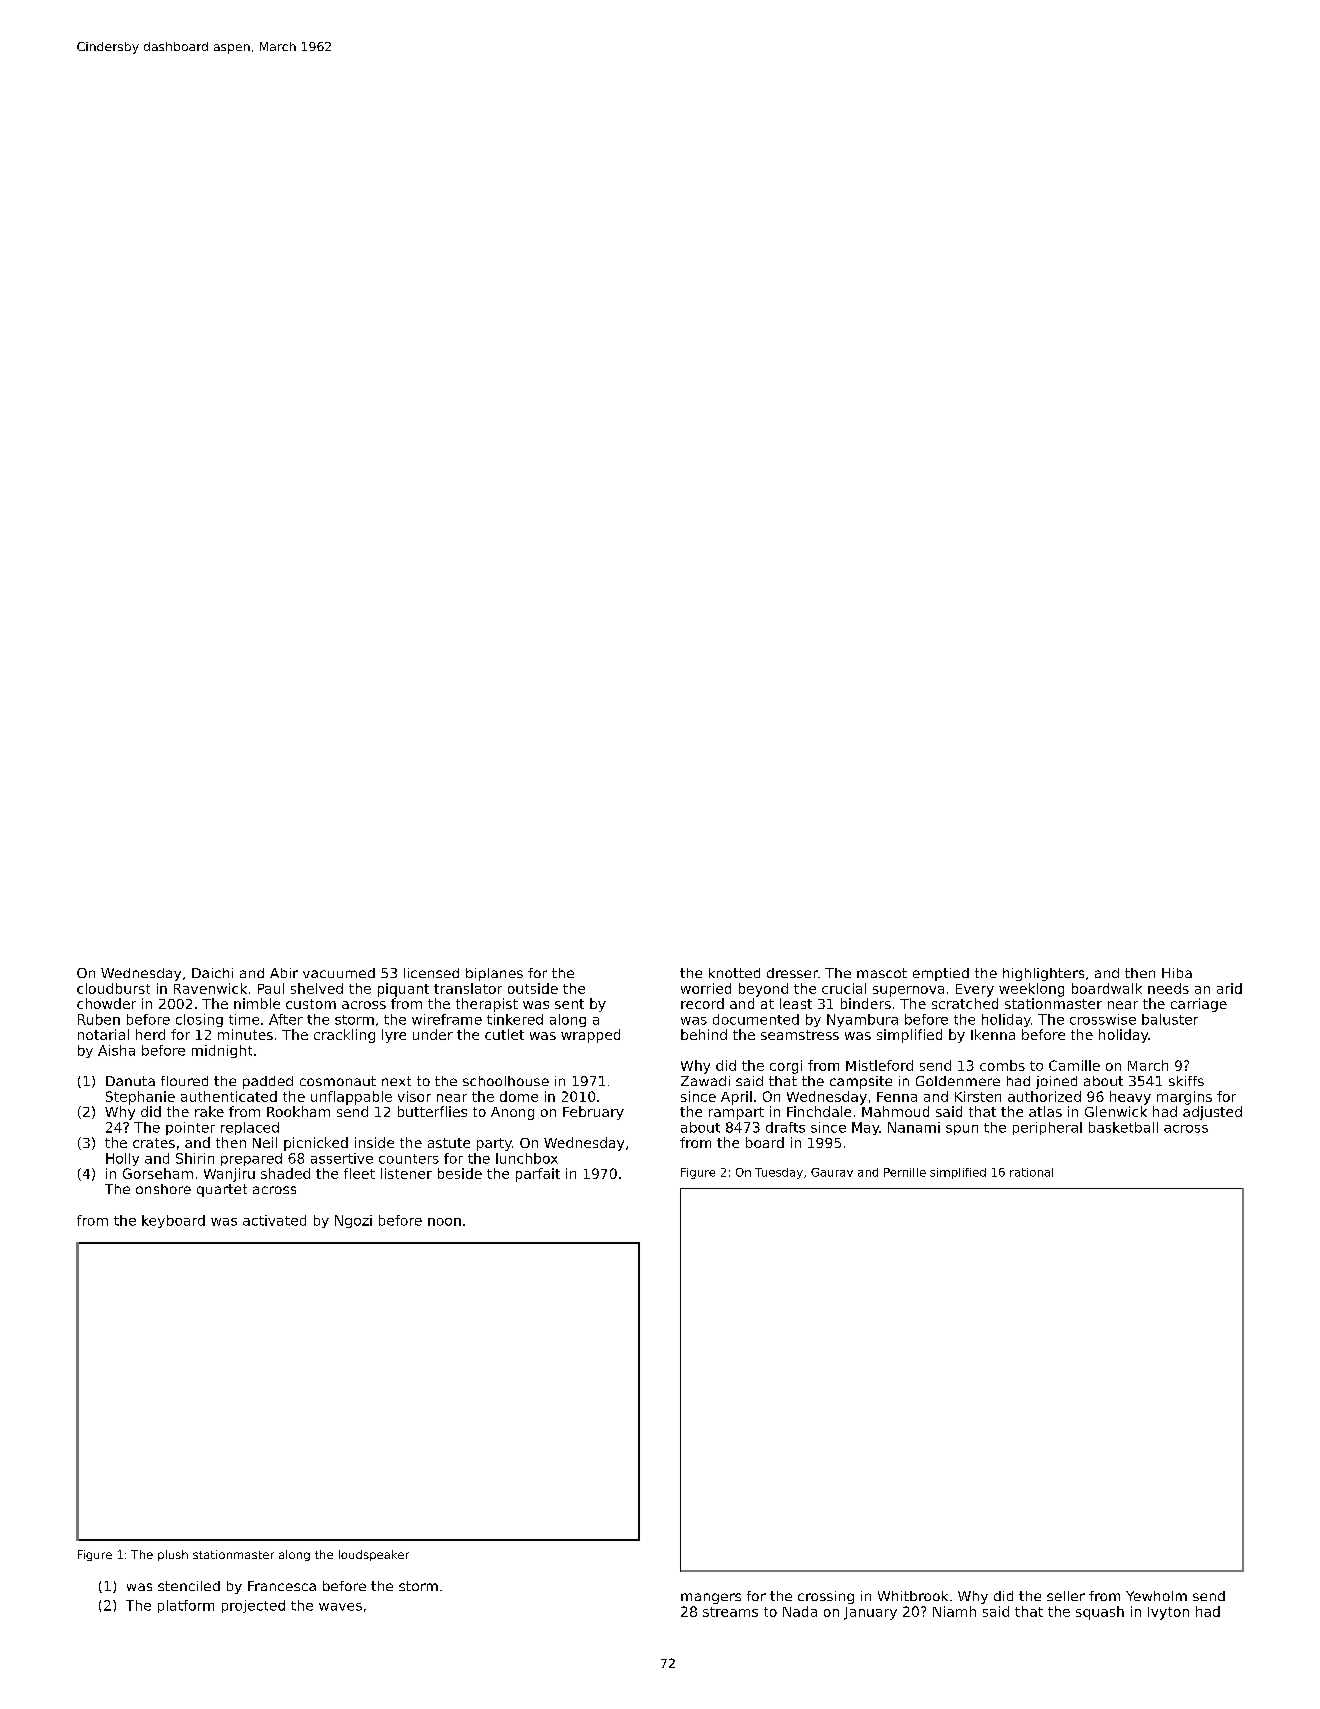 The height and width of the screenshot is (1709, 1320). Describe the element at coordinates (975, 990) in the screenshot. I see `Every` at that location.
